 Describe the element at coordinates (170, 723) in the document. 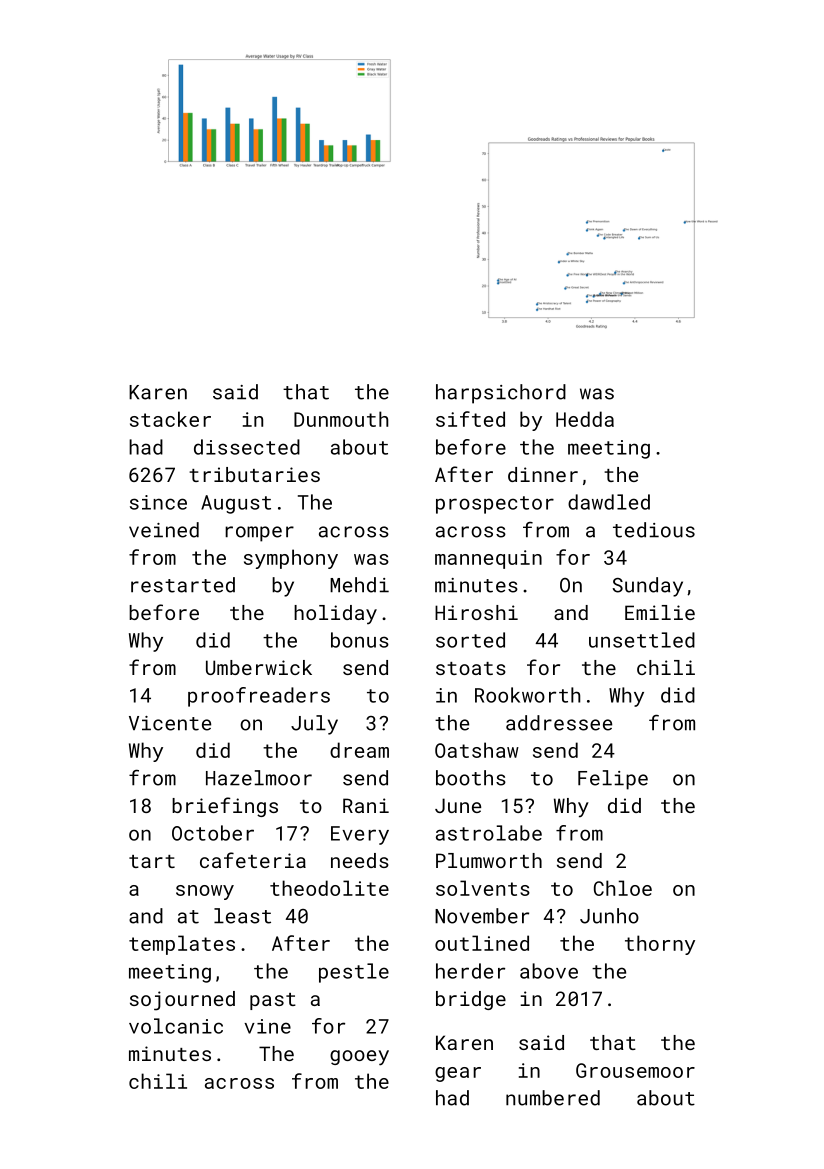

I see `Vicente` at that location.
